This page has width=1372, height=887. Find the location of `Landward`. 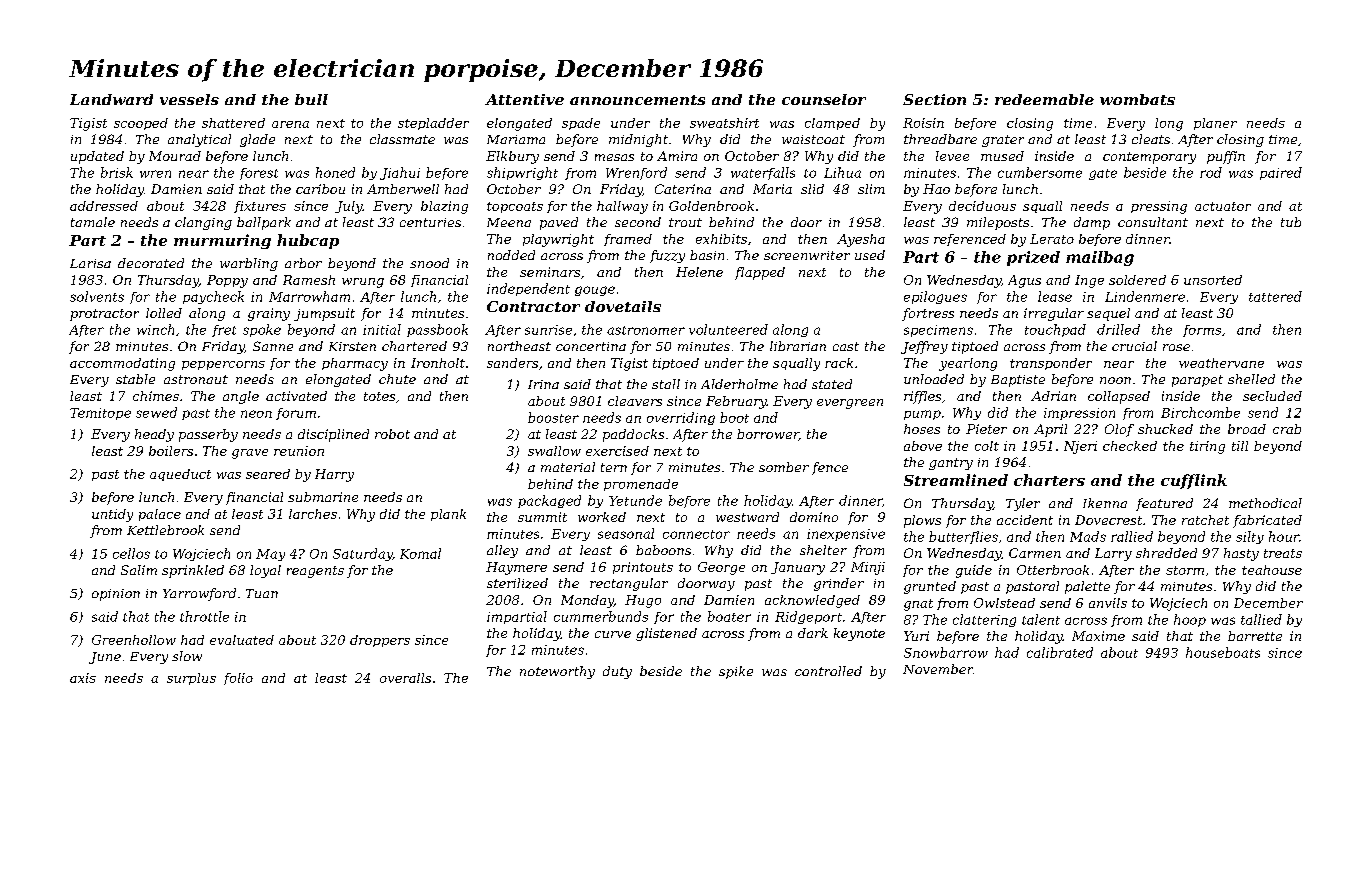

Landward is located at coordinates (111, 99).
